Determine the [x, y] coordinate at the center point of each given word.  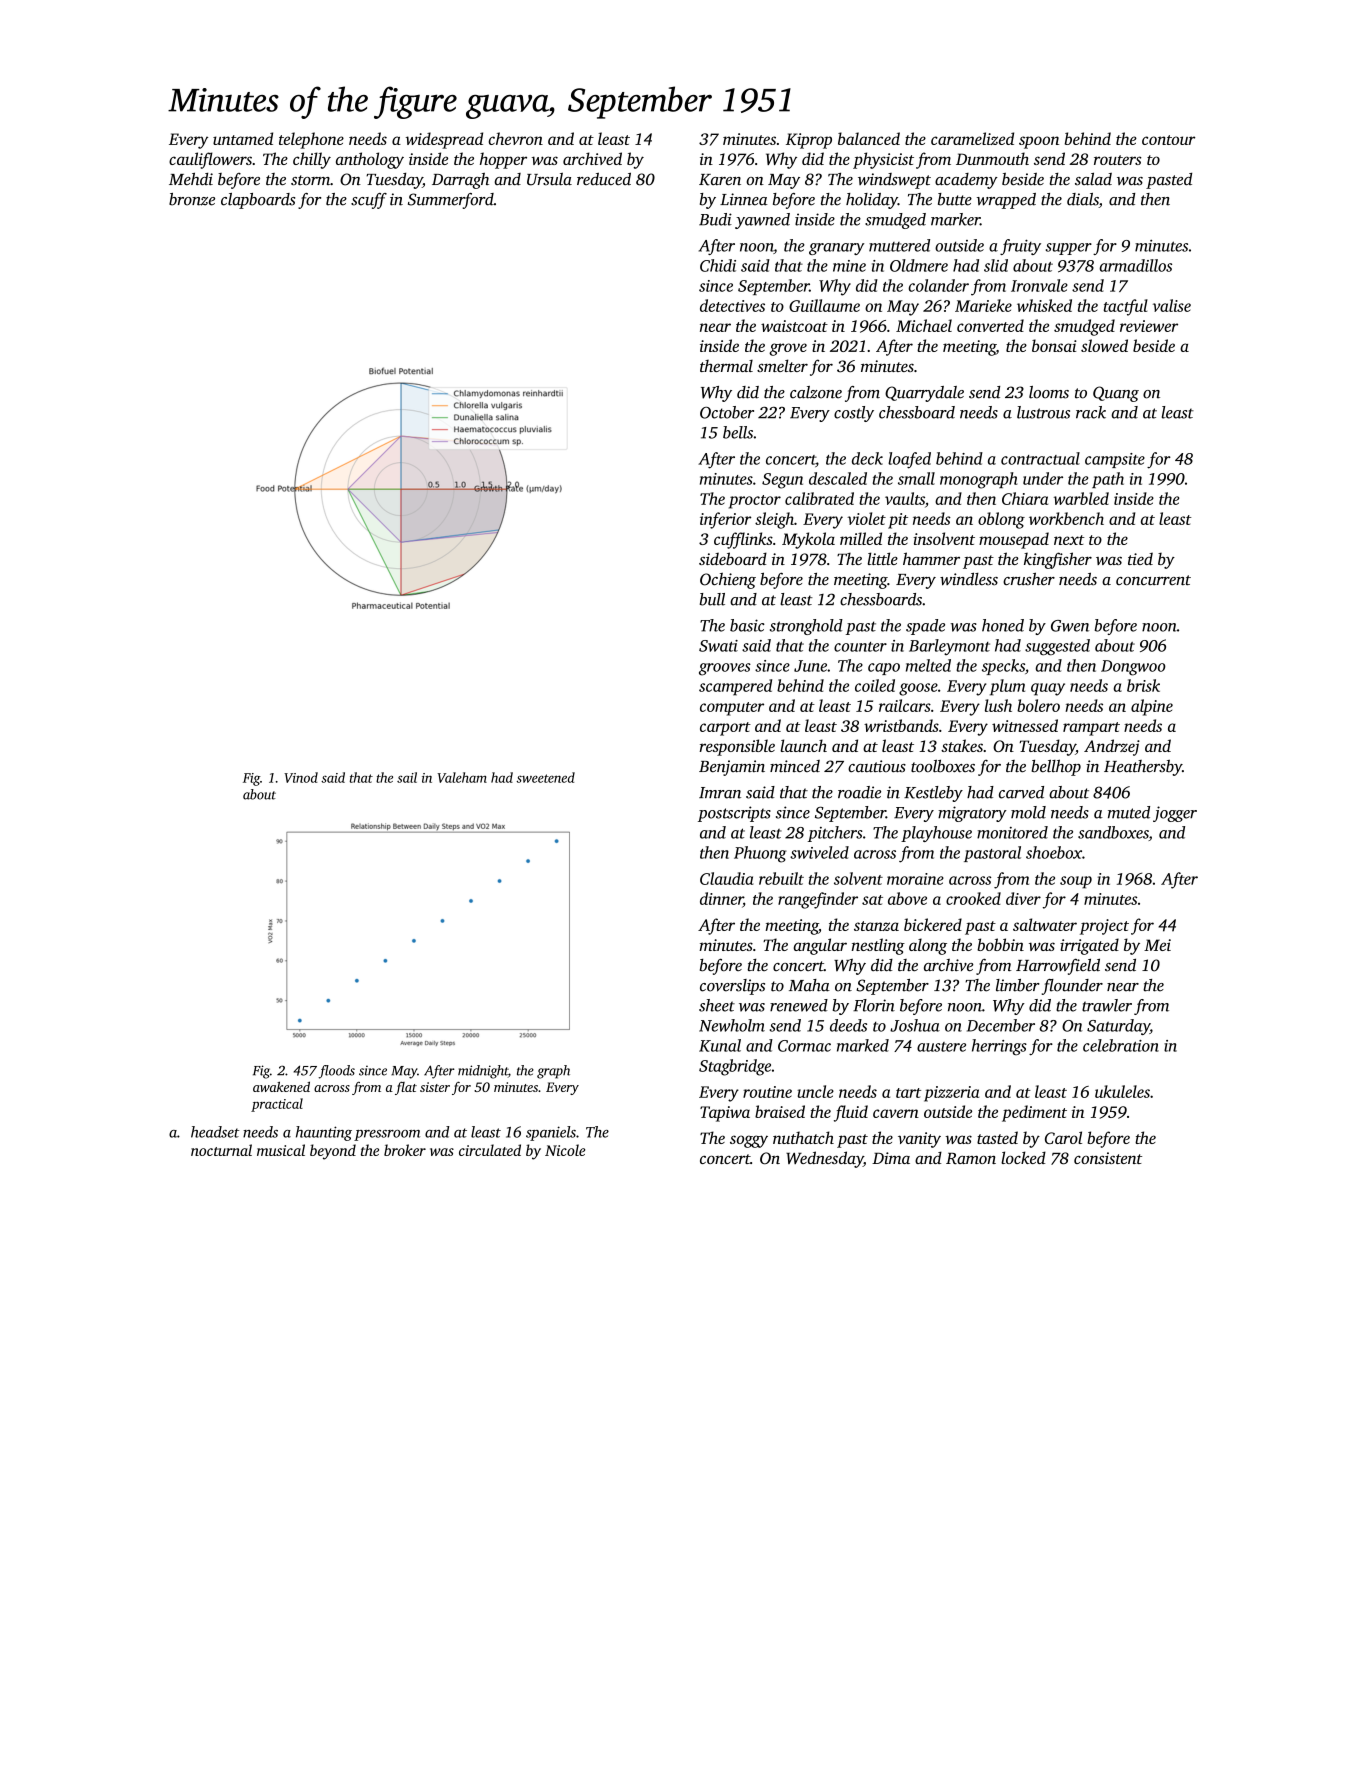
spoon [1039, 142]
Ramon [971, 1158]
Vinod [301, 777]
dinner [721, 899]
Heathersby [1143, 768]
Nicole [565, 1150]
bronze [192, 199]
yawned [762, 221]
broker [405, 1150]
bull [712, 599]
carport [725, 729]
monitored [1012, 832]
